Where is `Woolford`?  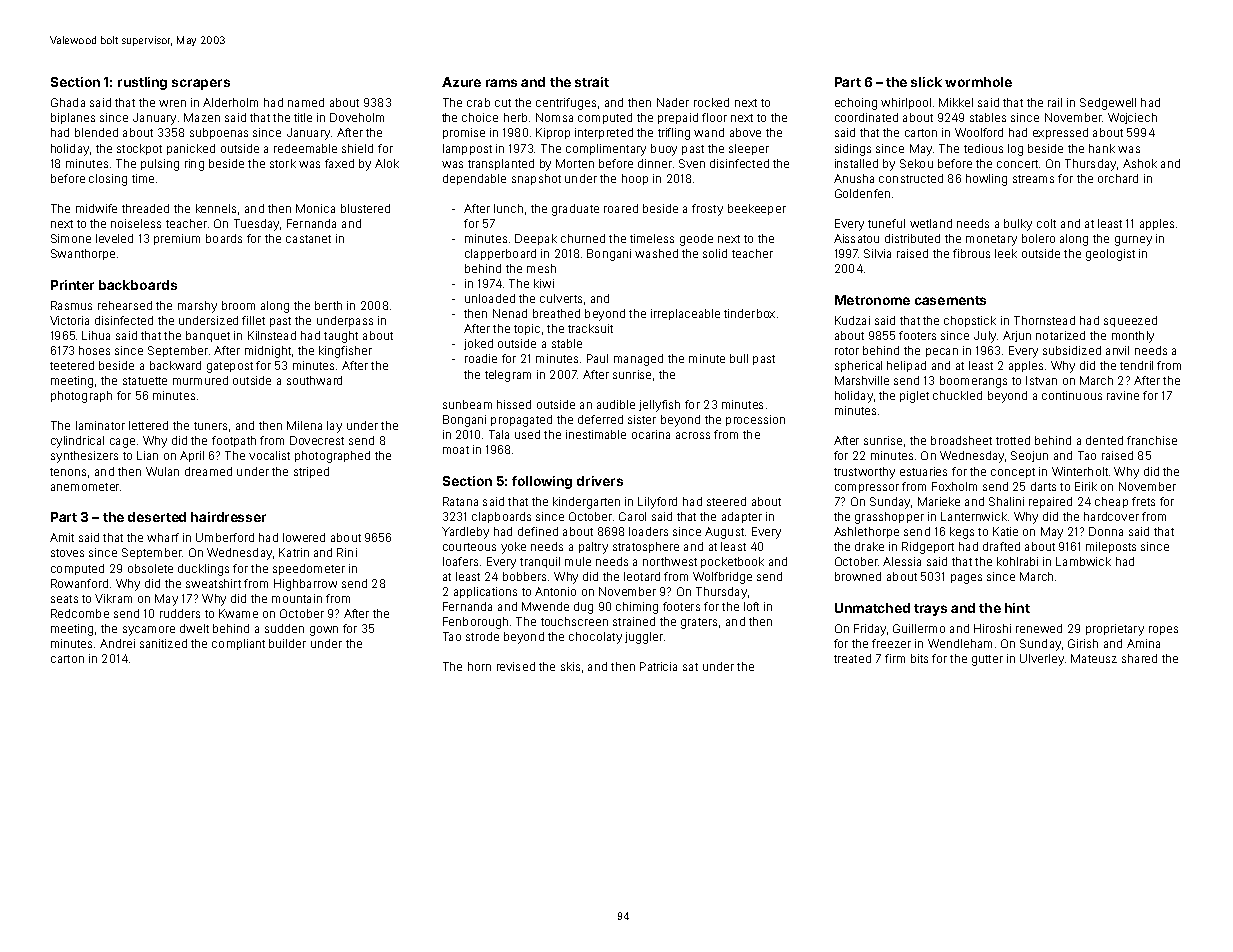
Woolford is located at coordinates (979, 132).
